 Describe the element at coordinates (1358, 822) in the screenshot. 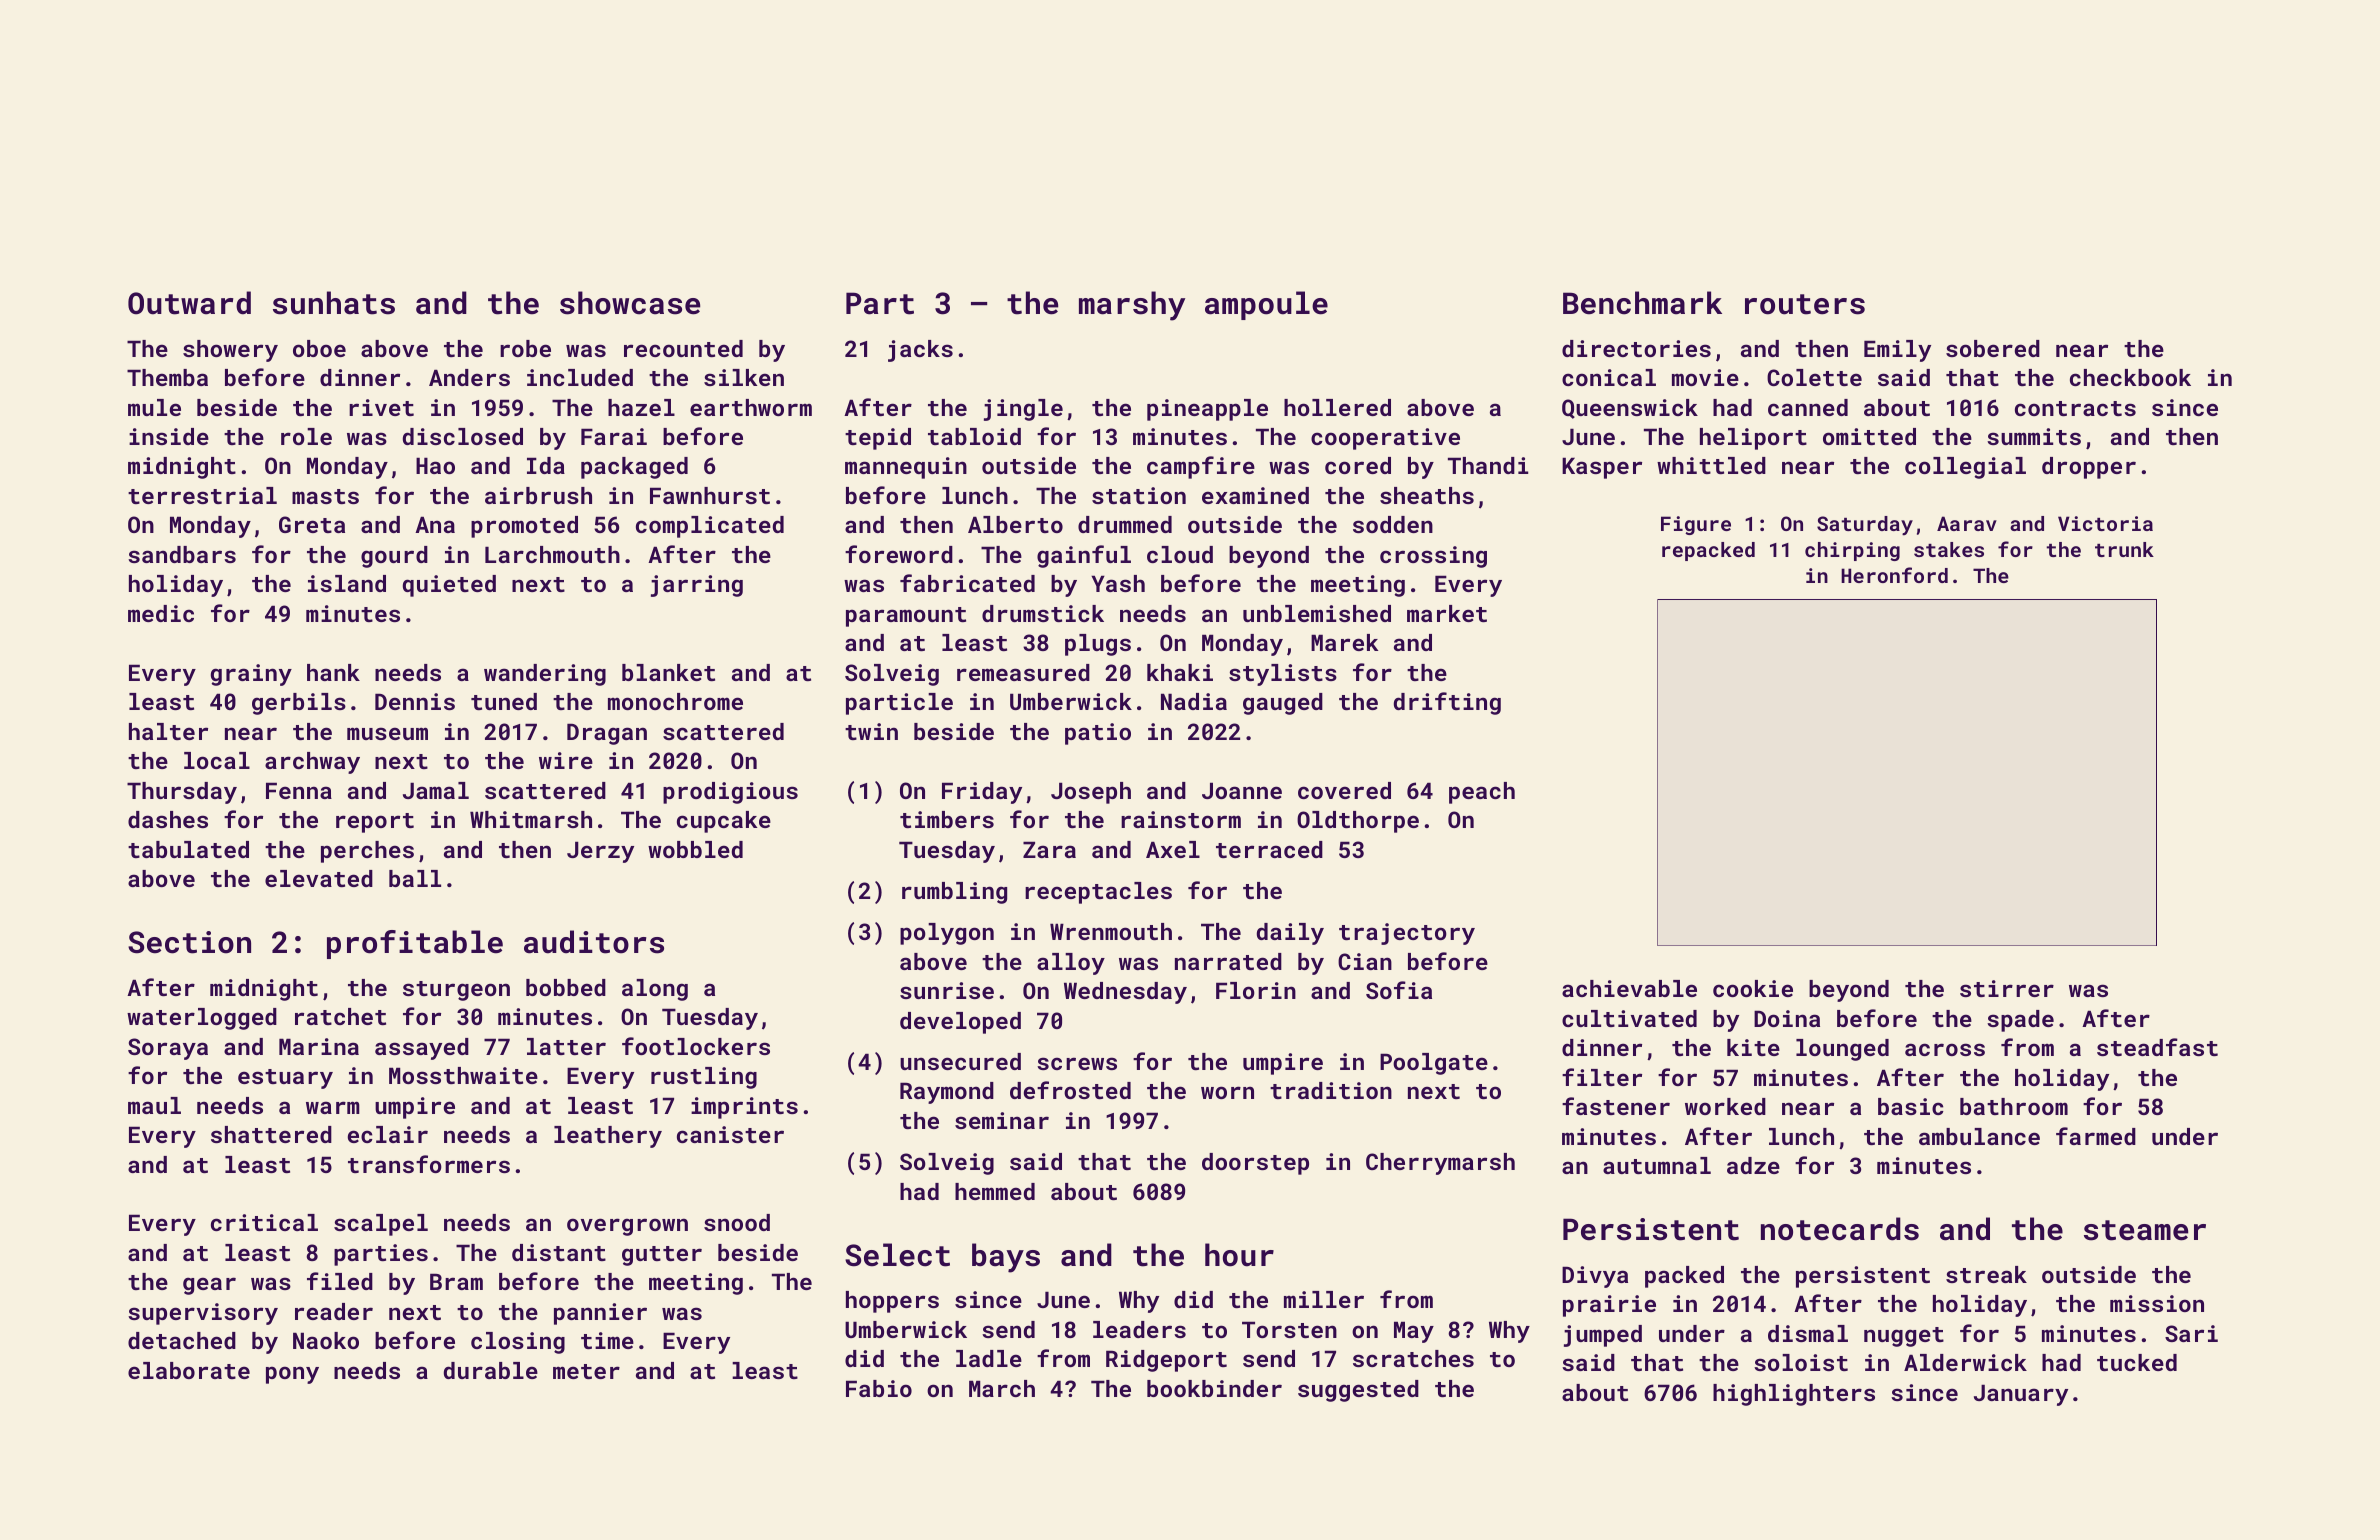

I see `Oldthorpe` at that location.
